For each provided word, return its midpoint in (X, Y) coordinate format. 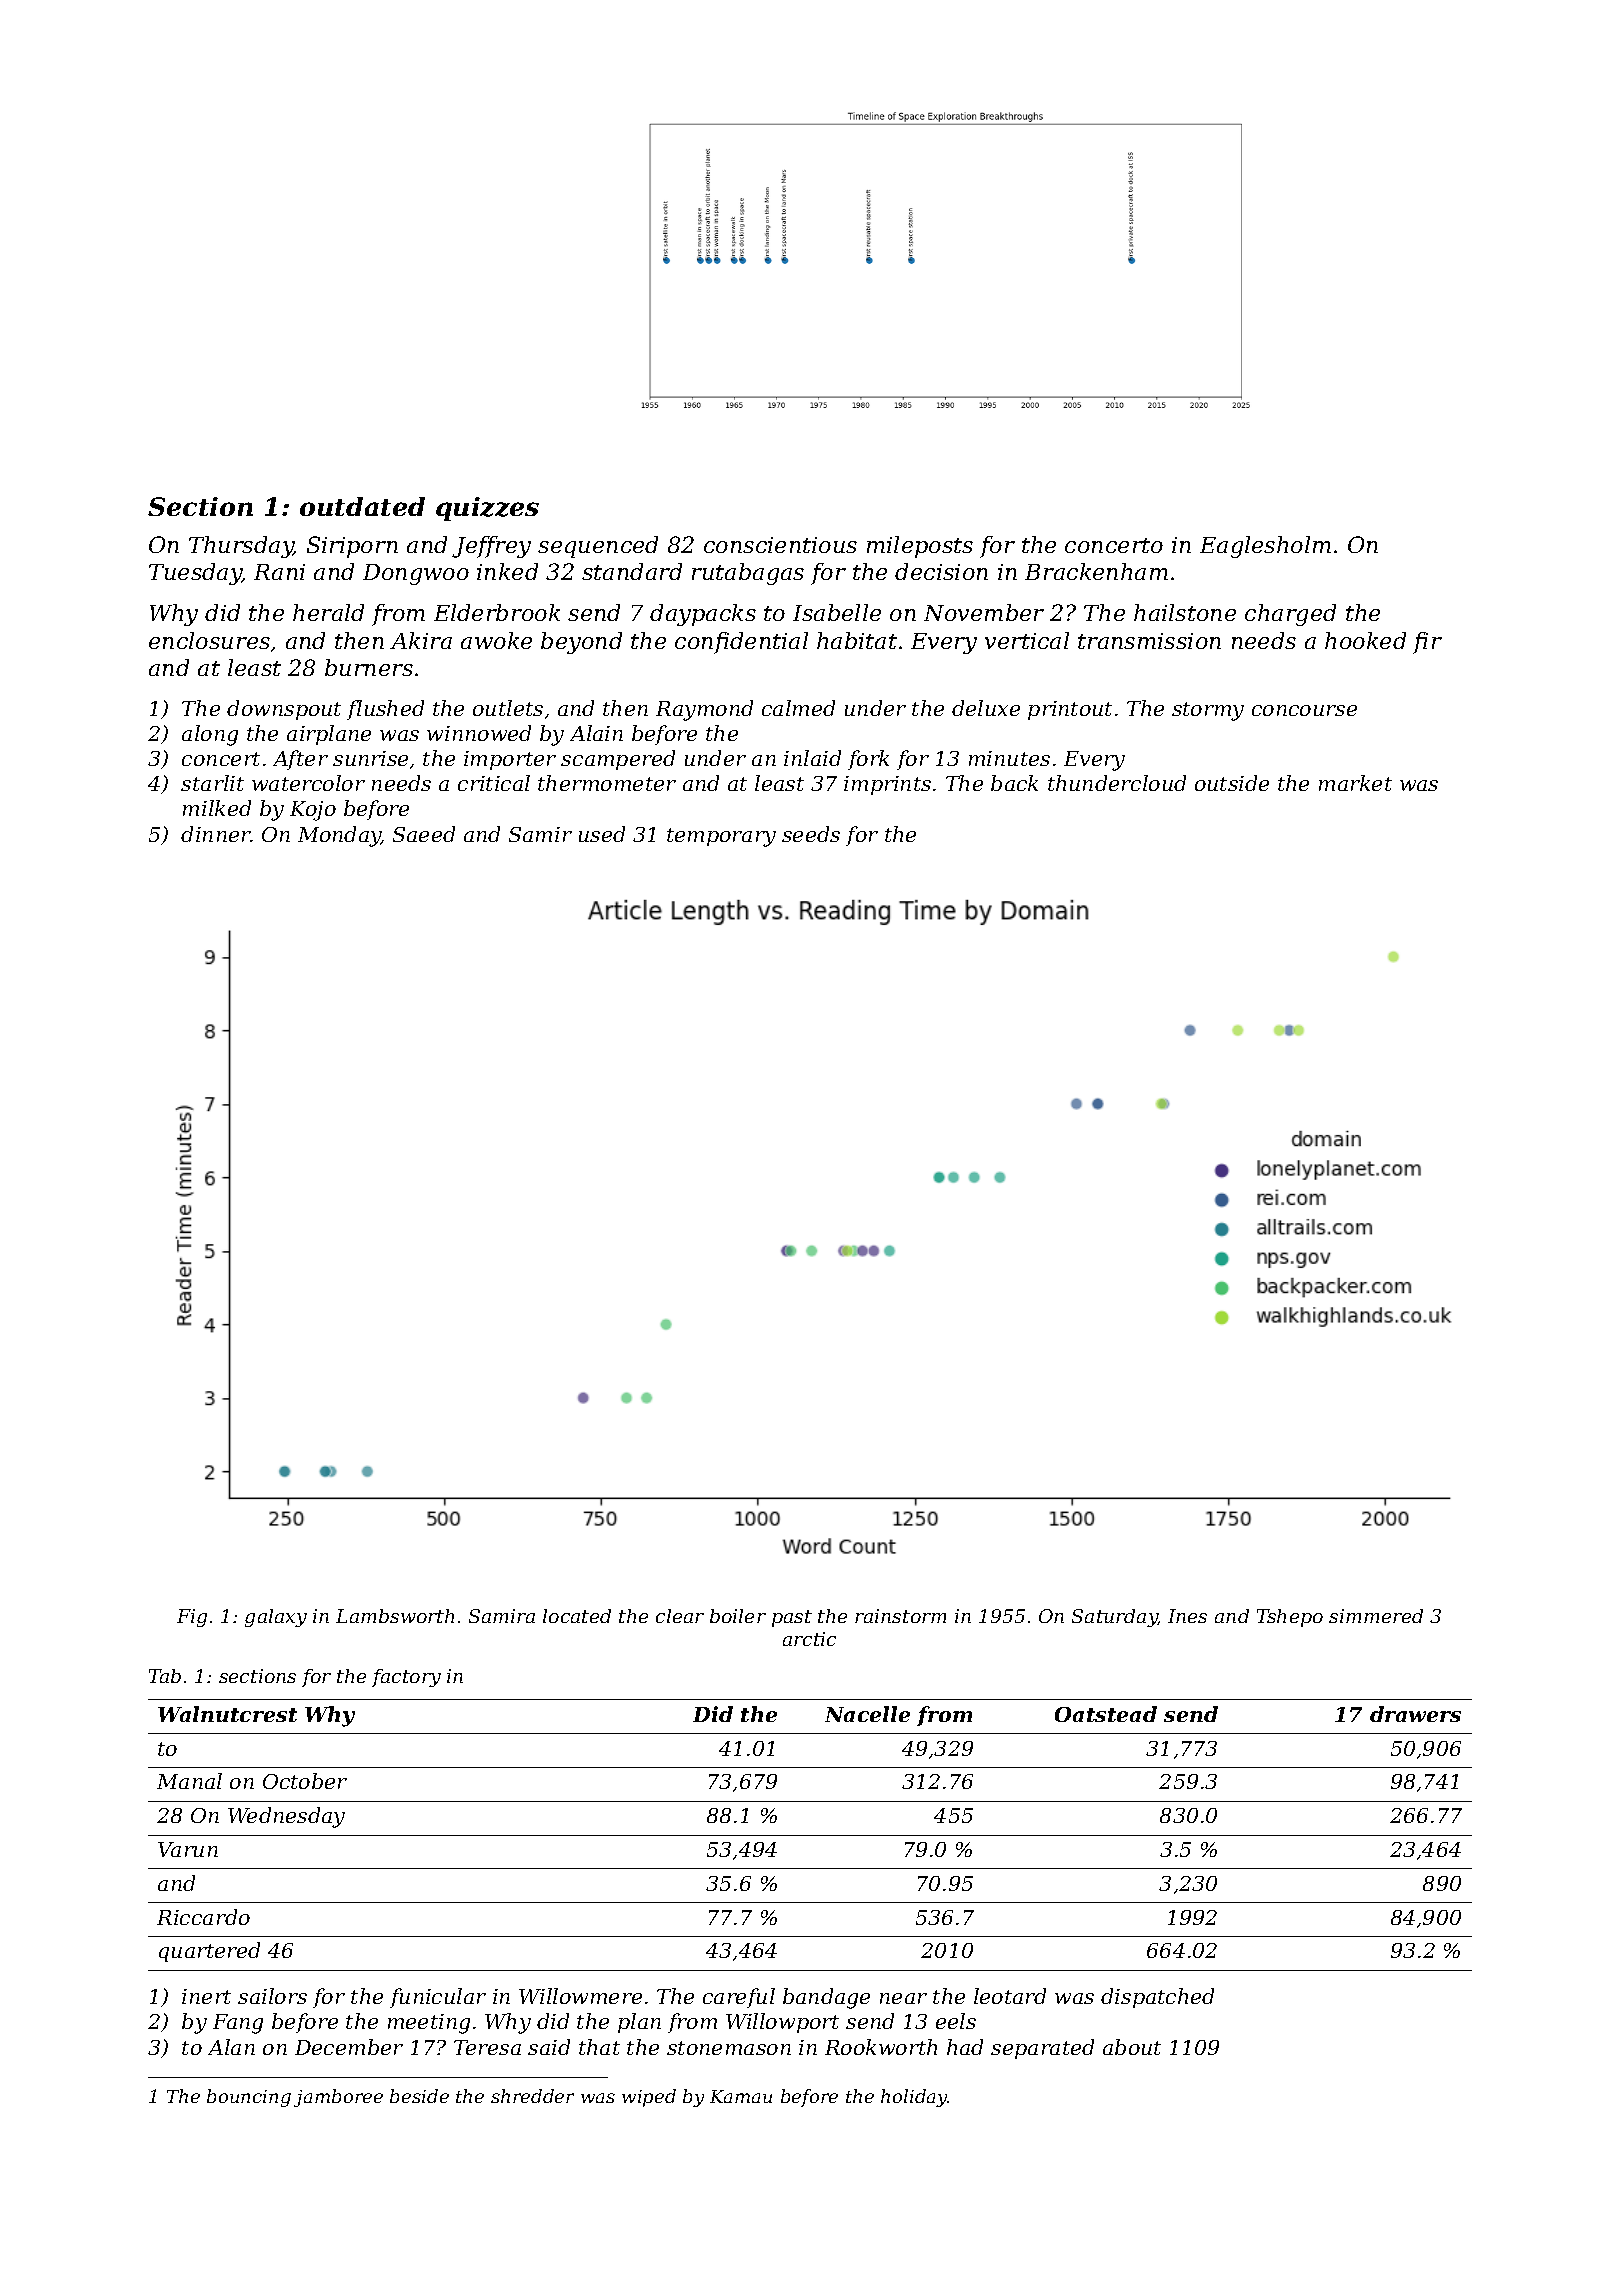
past (792, 1618)
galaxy (276, 1618)
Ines (1187, 1616)
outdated (362, 506)
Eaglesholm (1265, 547)
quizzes (487, 509)
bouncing (249, 2098)
